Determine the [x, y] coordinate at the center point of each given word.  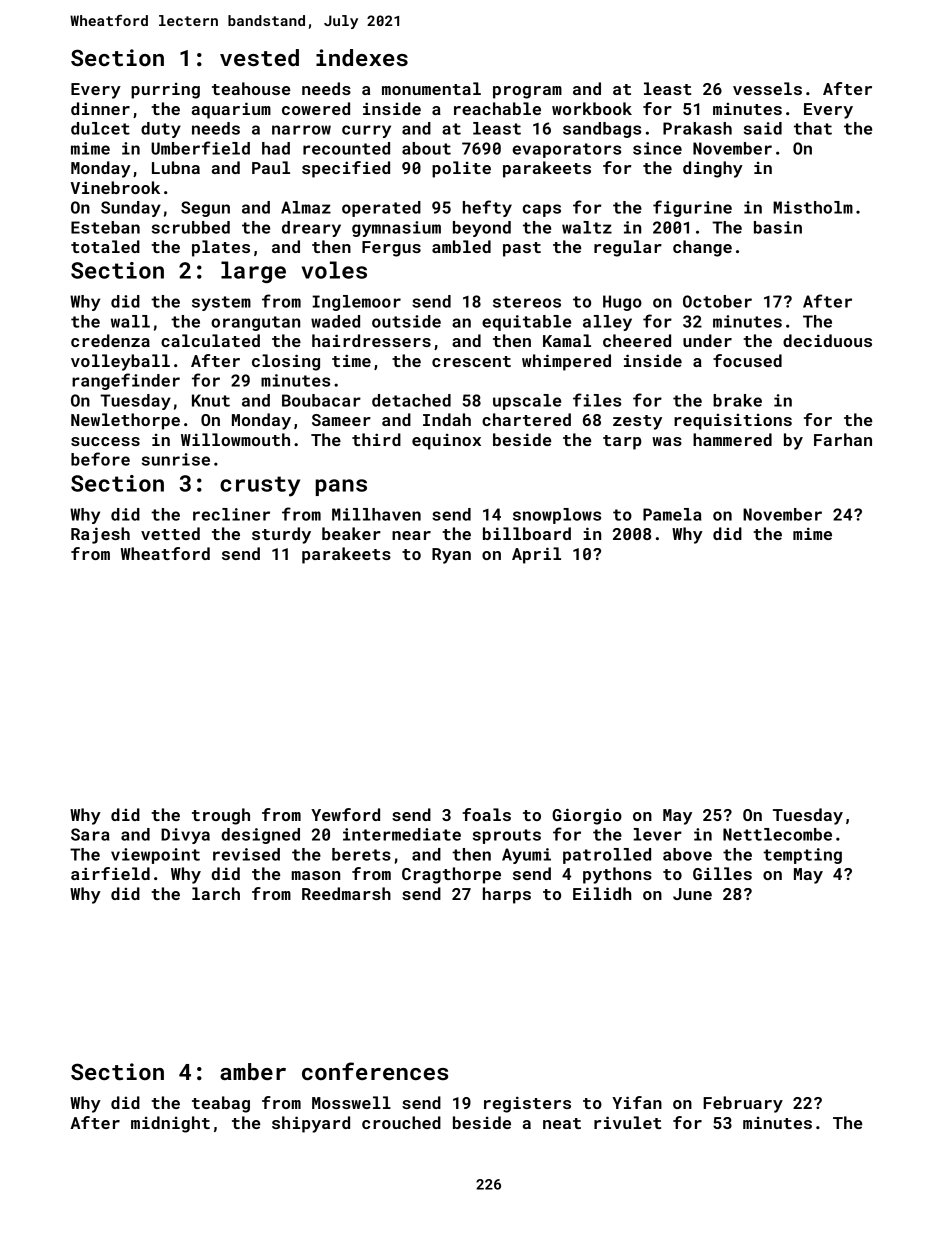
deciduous [827, 340]
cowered [316, 108]
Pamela [672, 514]
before [100, 459]
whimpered [566, 362]
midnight [170, 1124]
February [743, 1104]
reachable [497, 108]
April [536, 555]
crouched [401, 1122]
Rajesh [100, 535]
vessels [767, 88]
